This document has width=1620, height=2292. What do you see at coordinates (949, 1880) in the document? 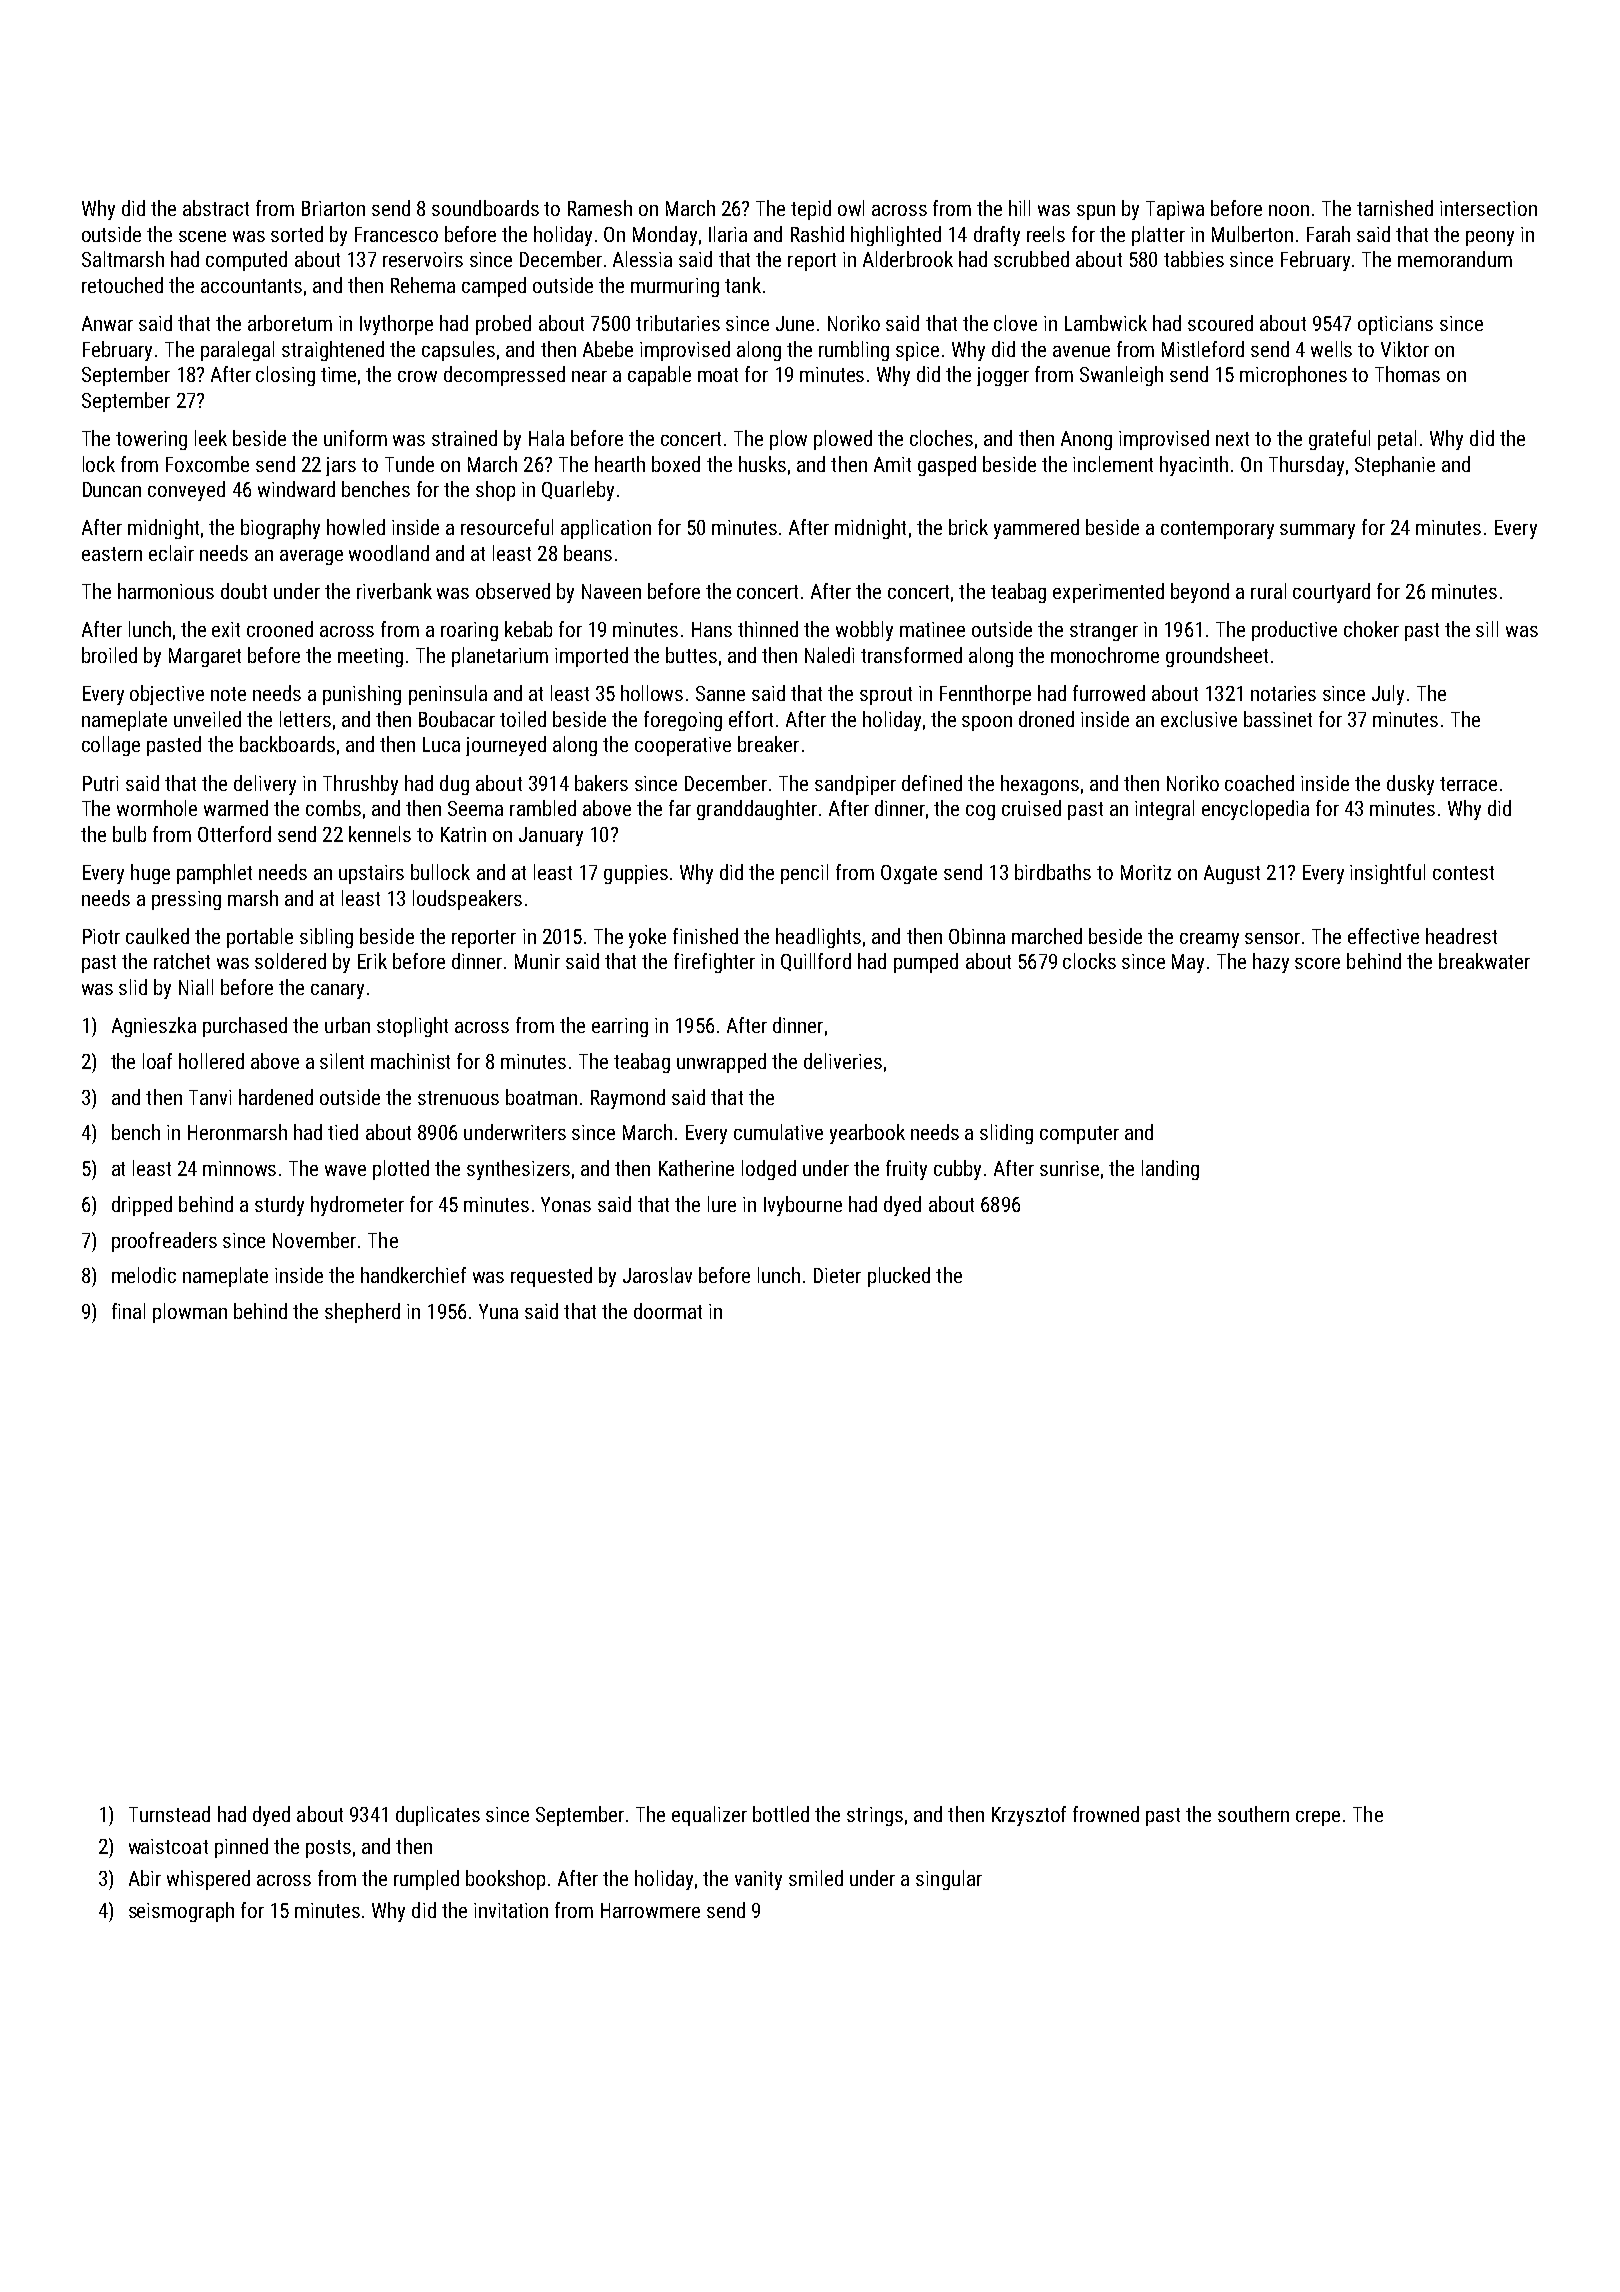
I see `singular` at bounding box center [949, 1880].
